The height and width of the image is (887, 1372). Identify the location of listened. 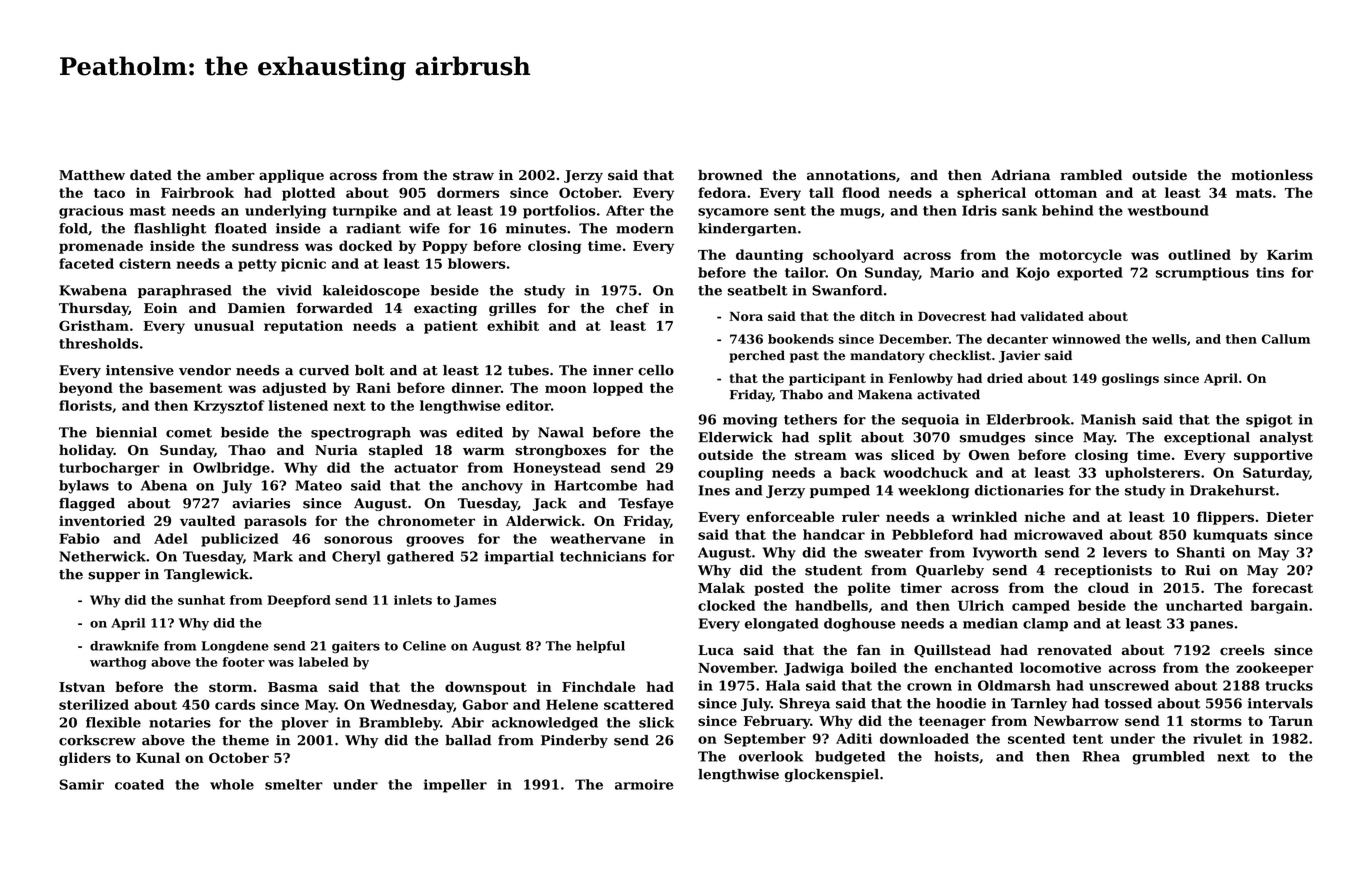
(298, 405).
